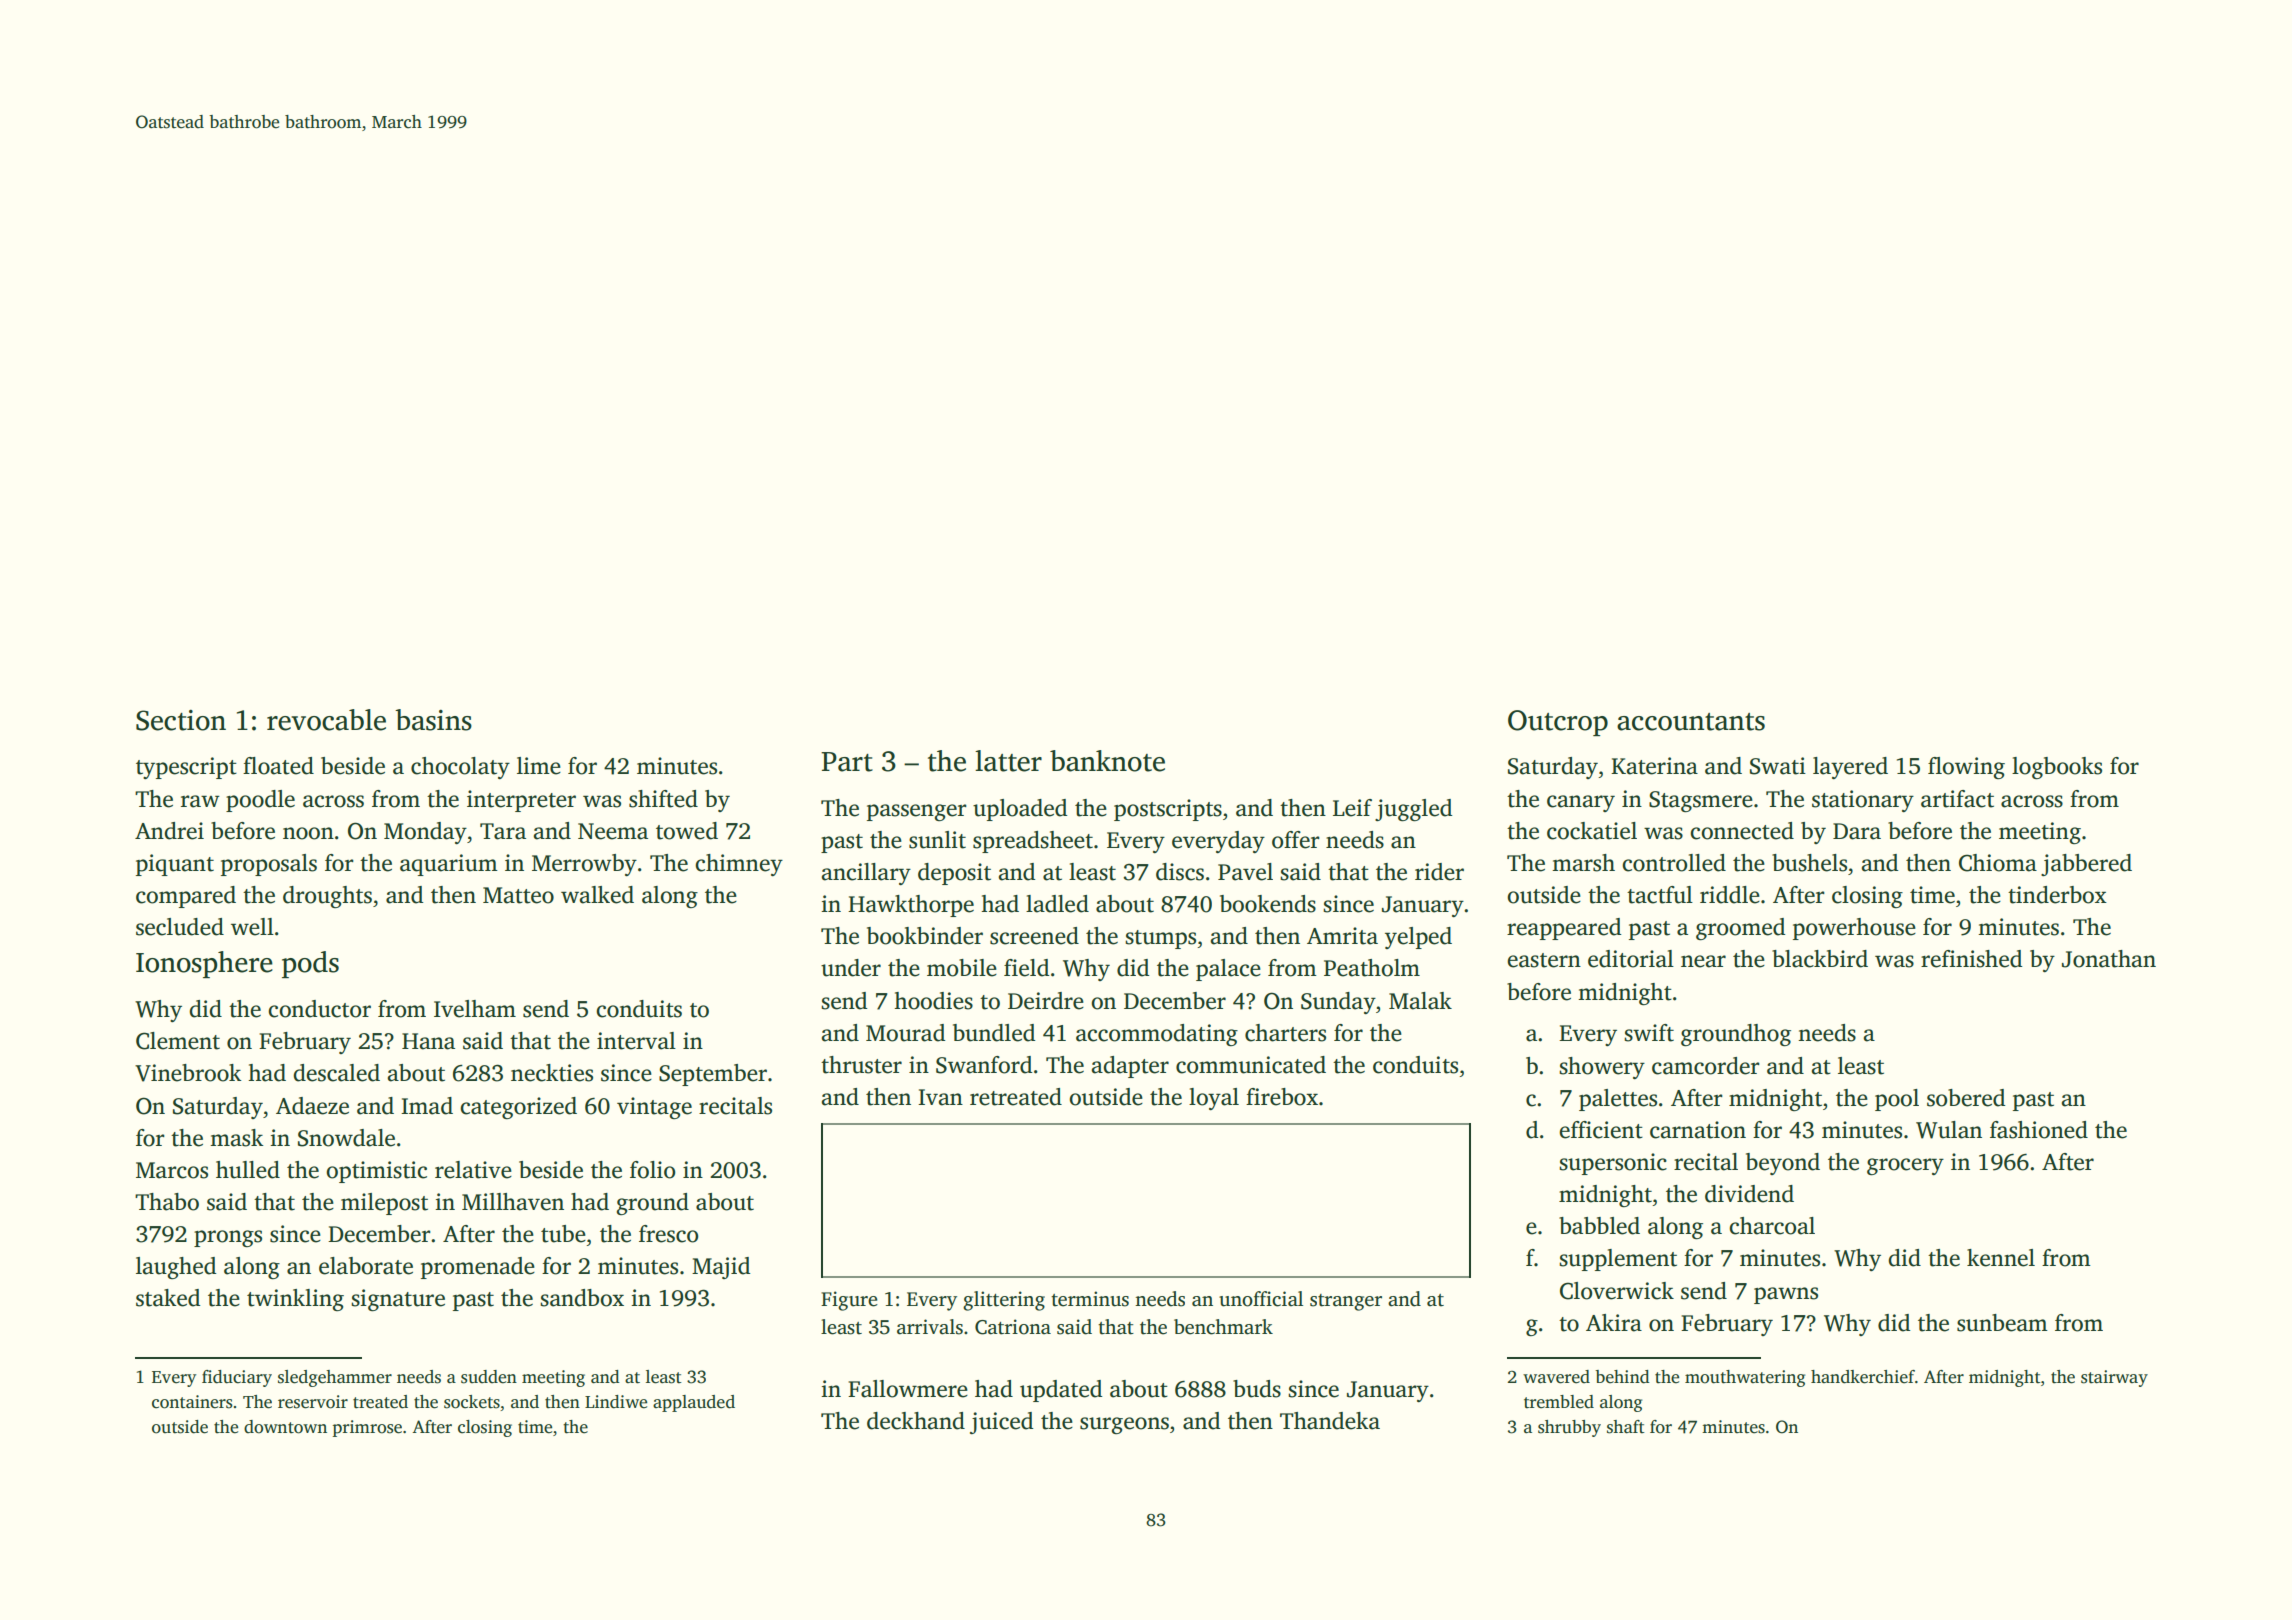  Describe the element at coordinates (1330, 1421) in the screenshot. I see `Thandeka` at that location.
